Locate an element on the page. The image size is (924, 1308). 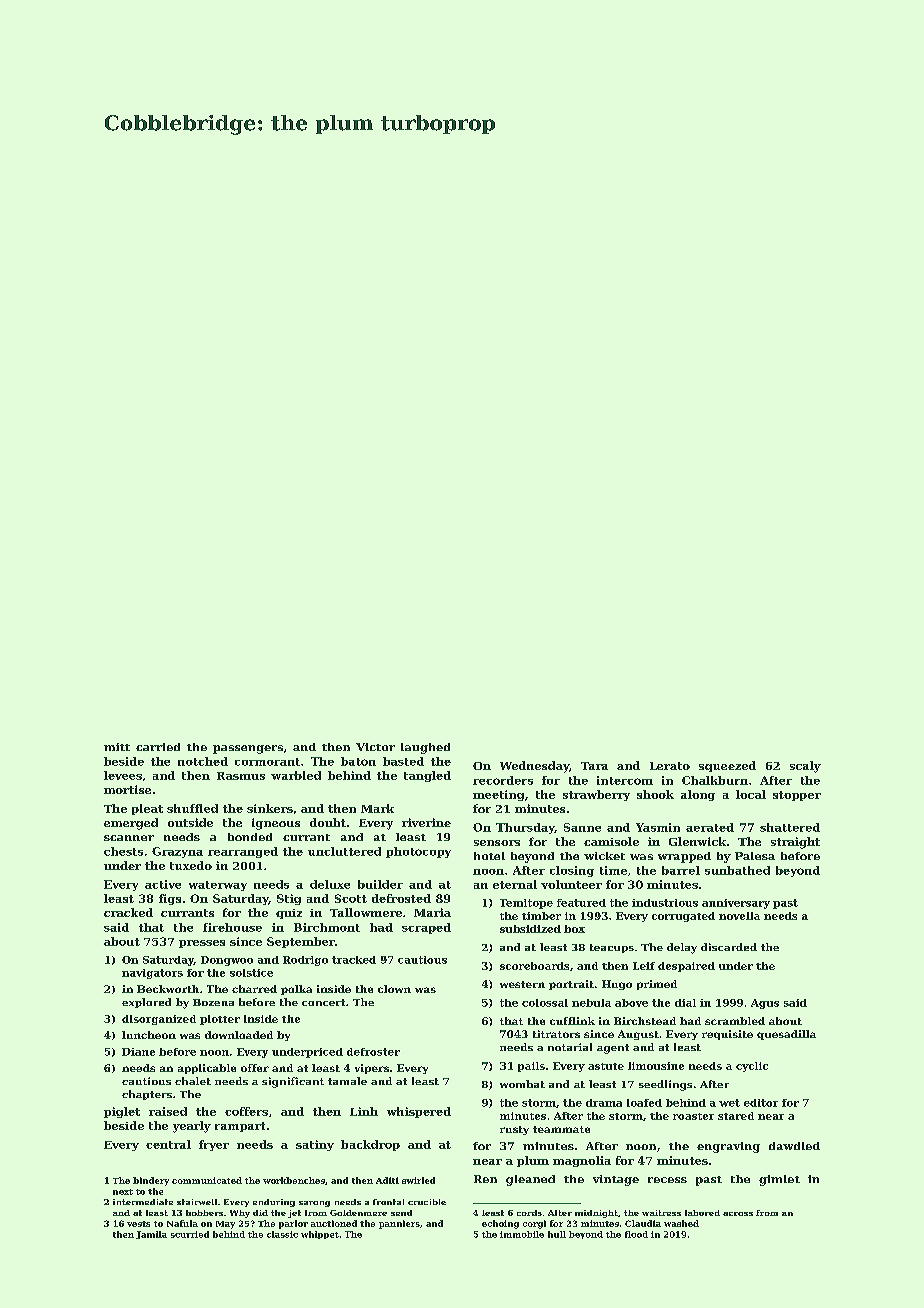
Wednesday is located at coordinates (534, 767).
